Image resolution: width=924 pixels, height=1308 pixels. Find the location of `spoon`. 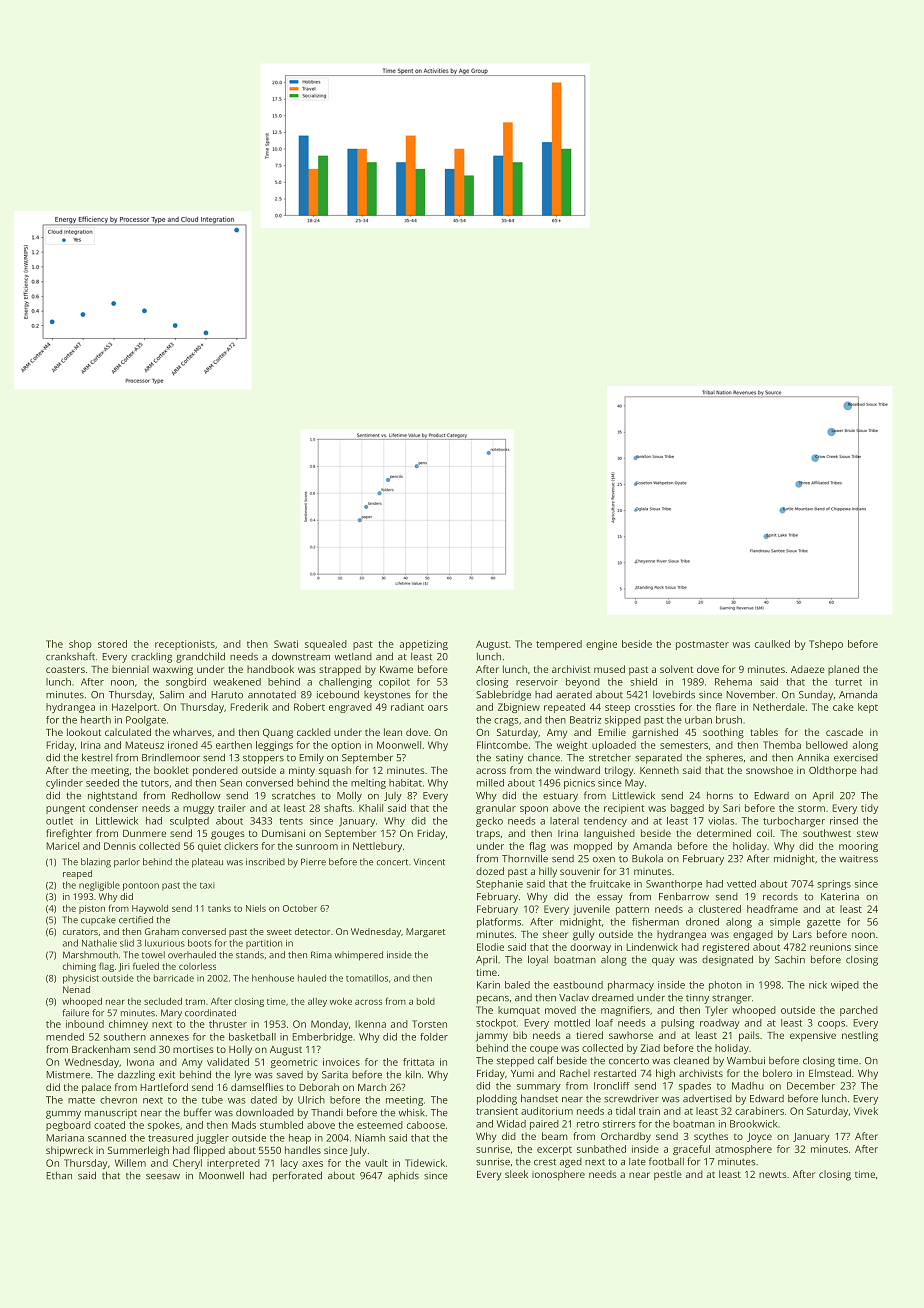

spoon is located at coordinates (534, 810).
